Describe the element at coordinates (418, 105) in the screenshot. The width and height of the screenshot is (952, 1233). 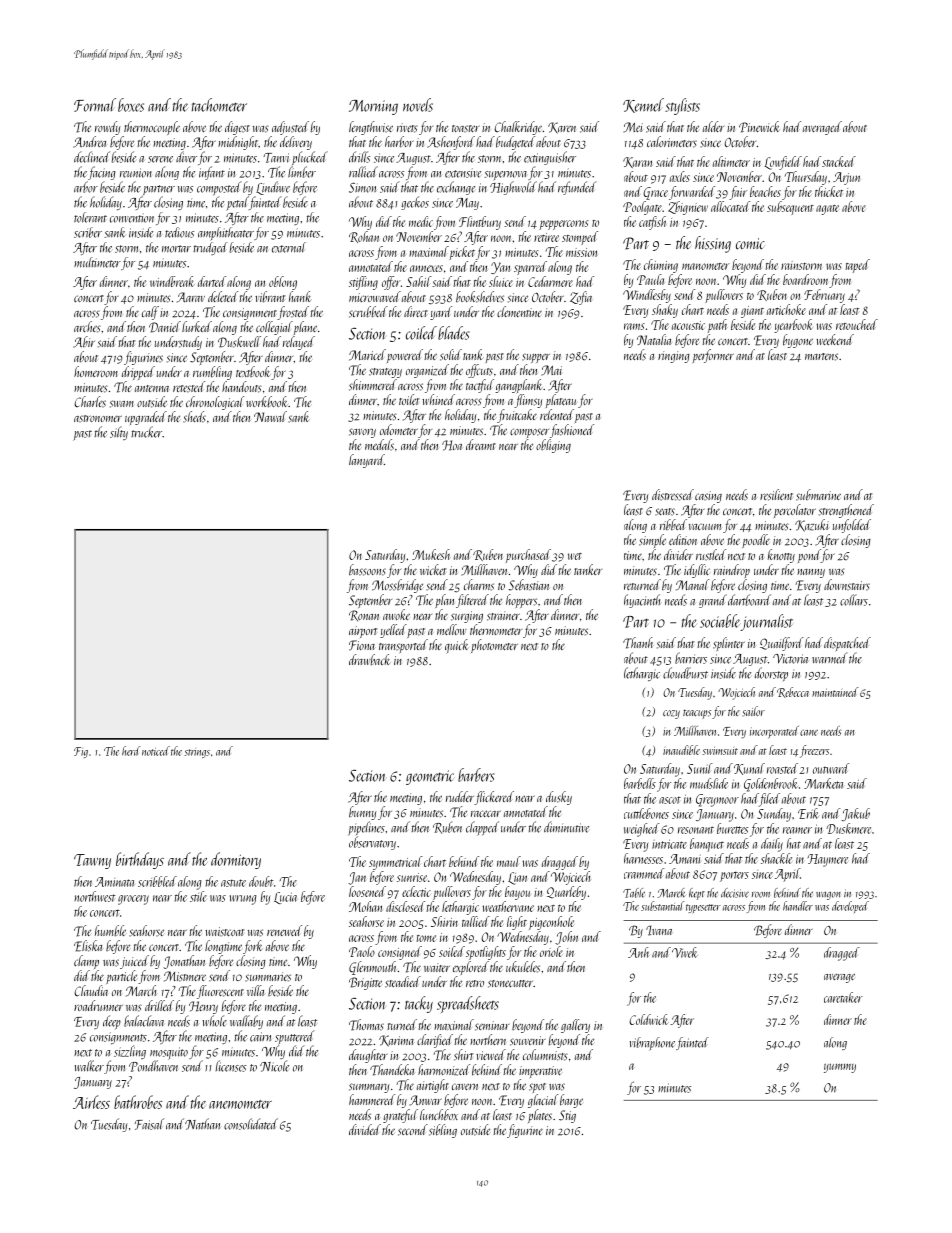
I see `novels` at that location.
